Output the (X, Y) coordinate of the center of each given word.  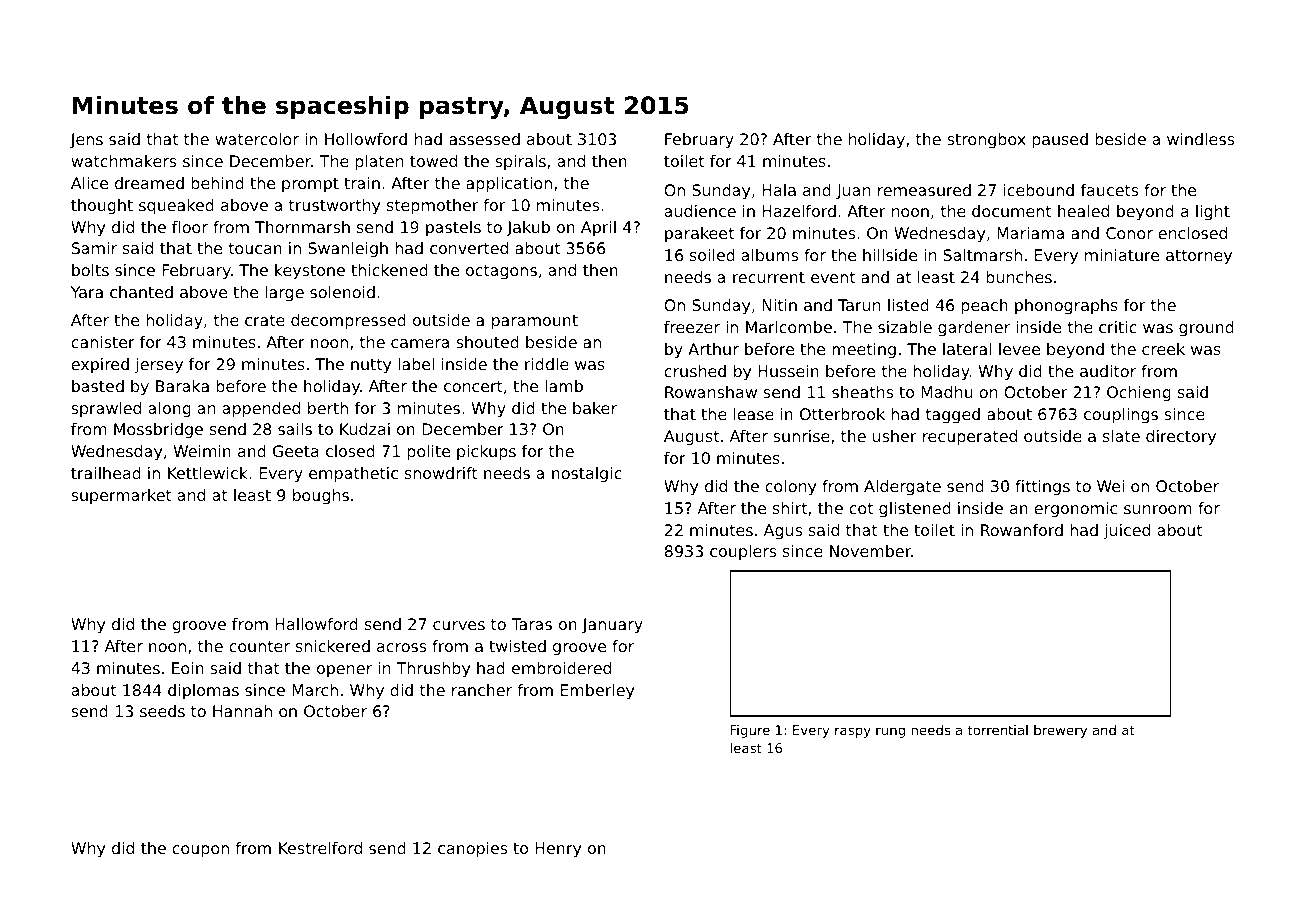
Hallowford (316, 624)
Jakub (528, 228)
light (1213, 213)
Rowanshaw (711, 392)
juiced (1127, 532)
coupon (200, 851)
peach (984, 307)
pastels (453, 228)
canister (103, 342)
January (612, 626)
